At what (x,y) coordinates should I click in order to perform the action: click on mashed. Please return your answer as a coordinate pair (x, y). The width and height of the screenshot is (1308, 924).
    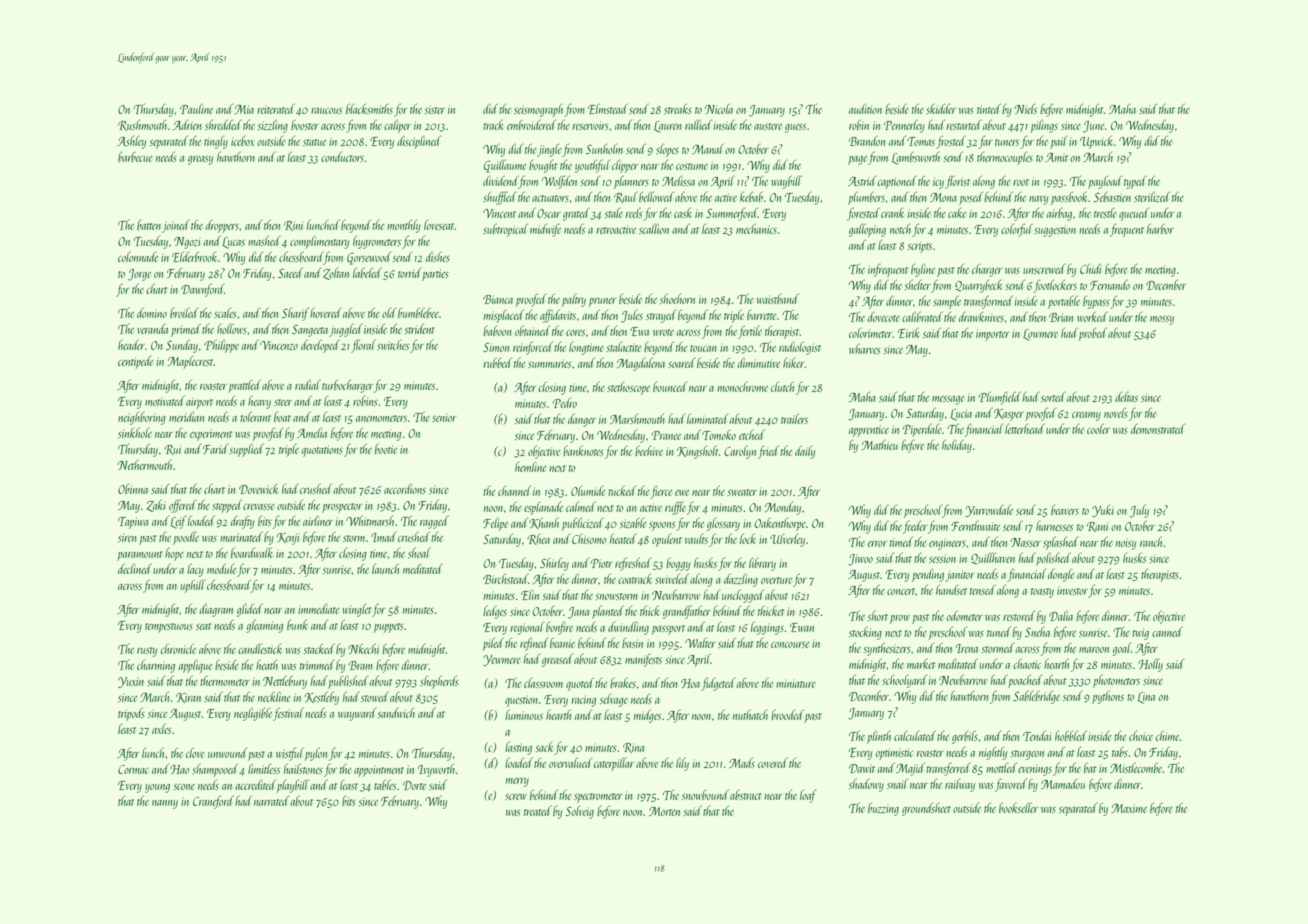
    Looking at the image, I should click on (264, 240).
